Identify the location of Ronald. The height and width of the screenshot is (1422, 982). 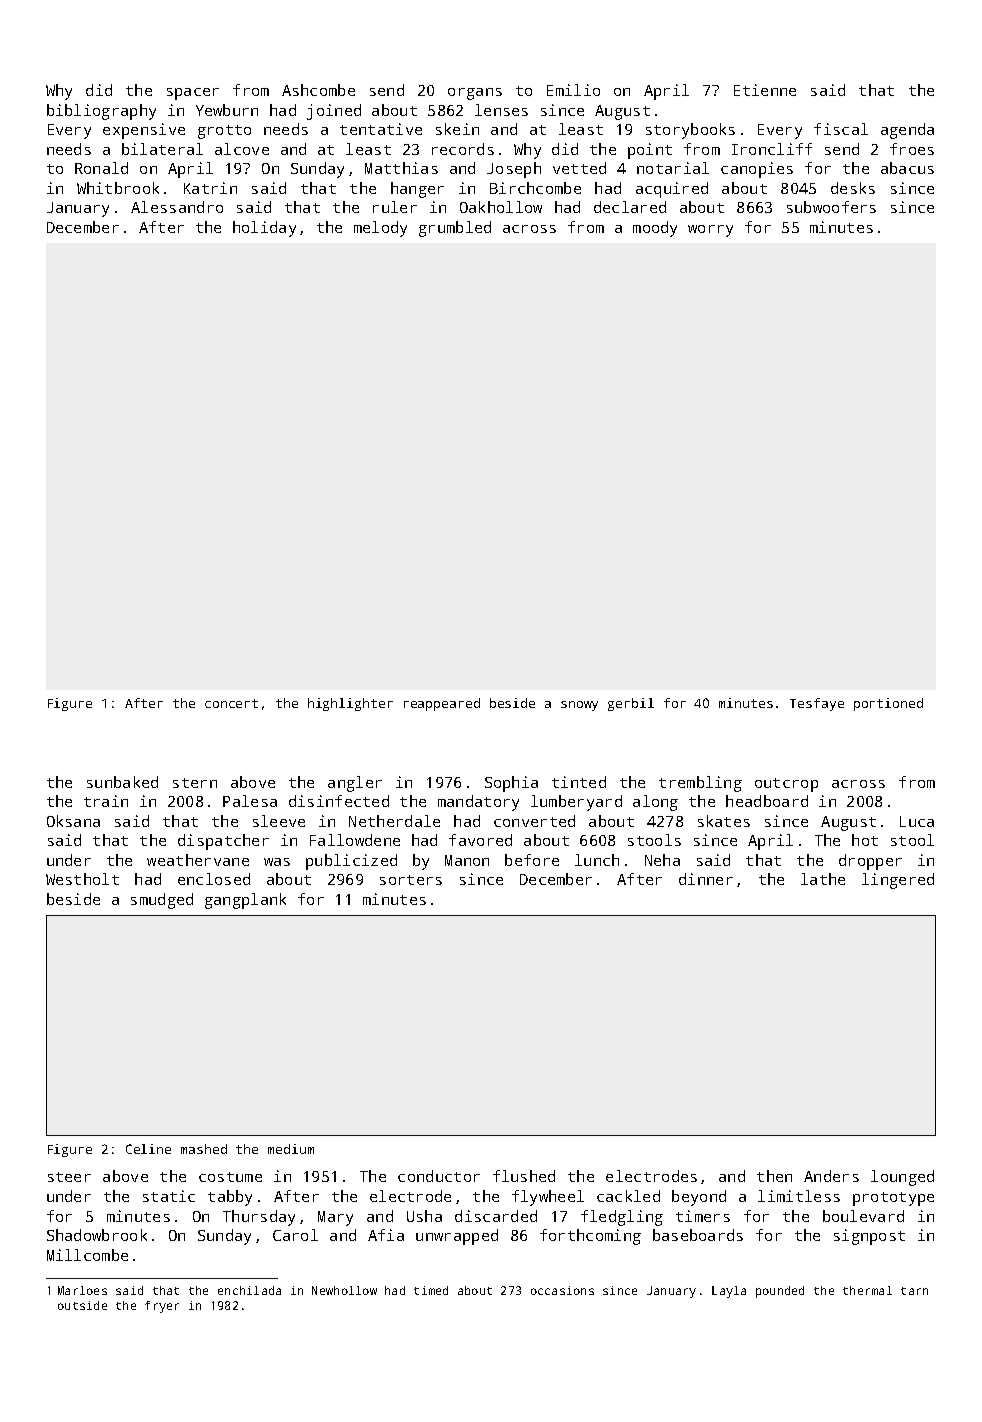
(101, 168).
